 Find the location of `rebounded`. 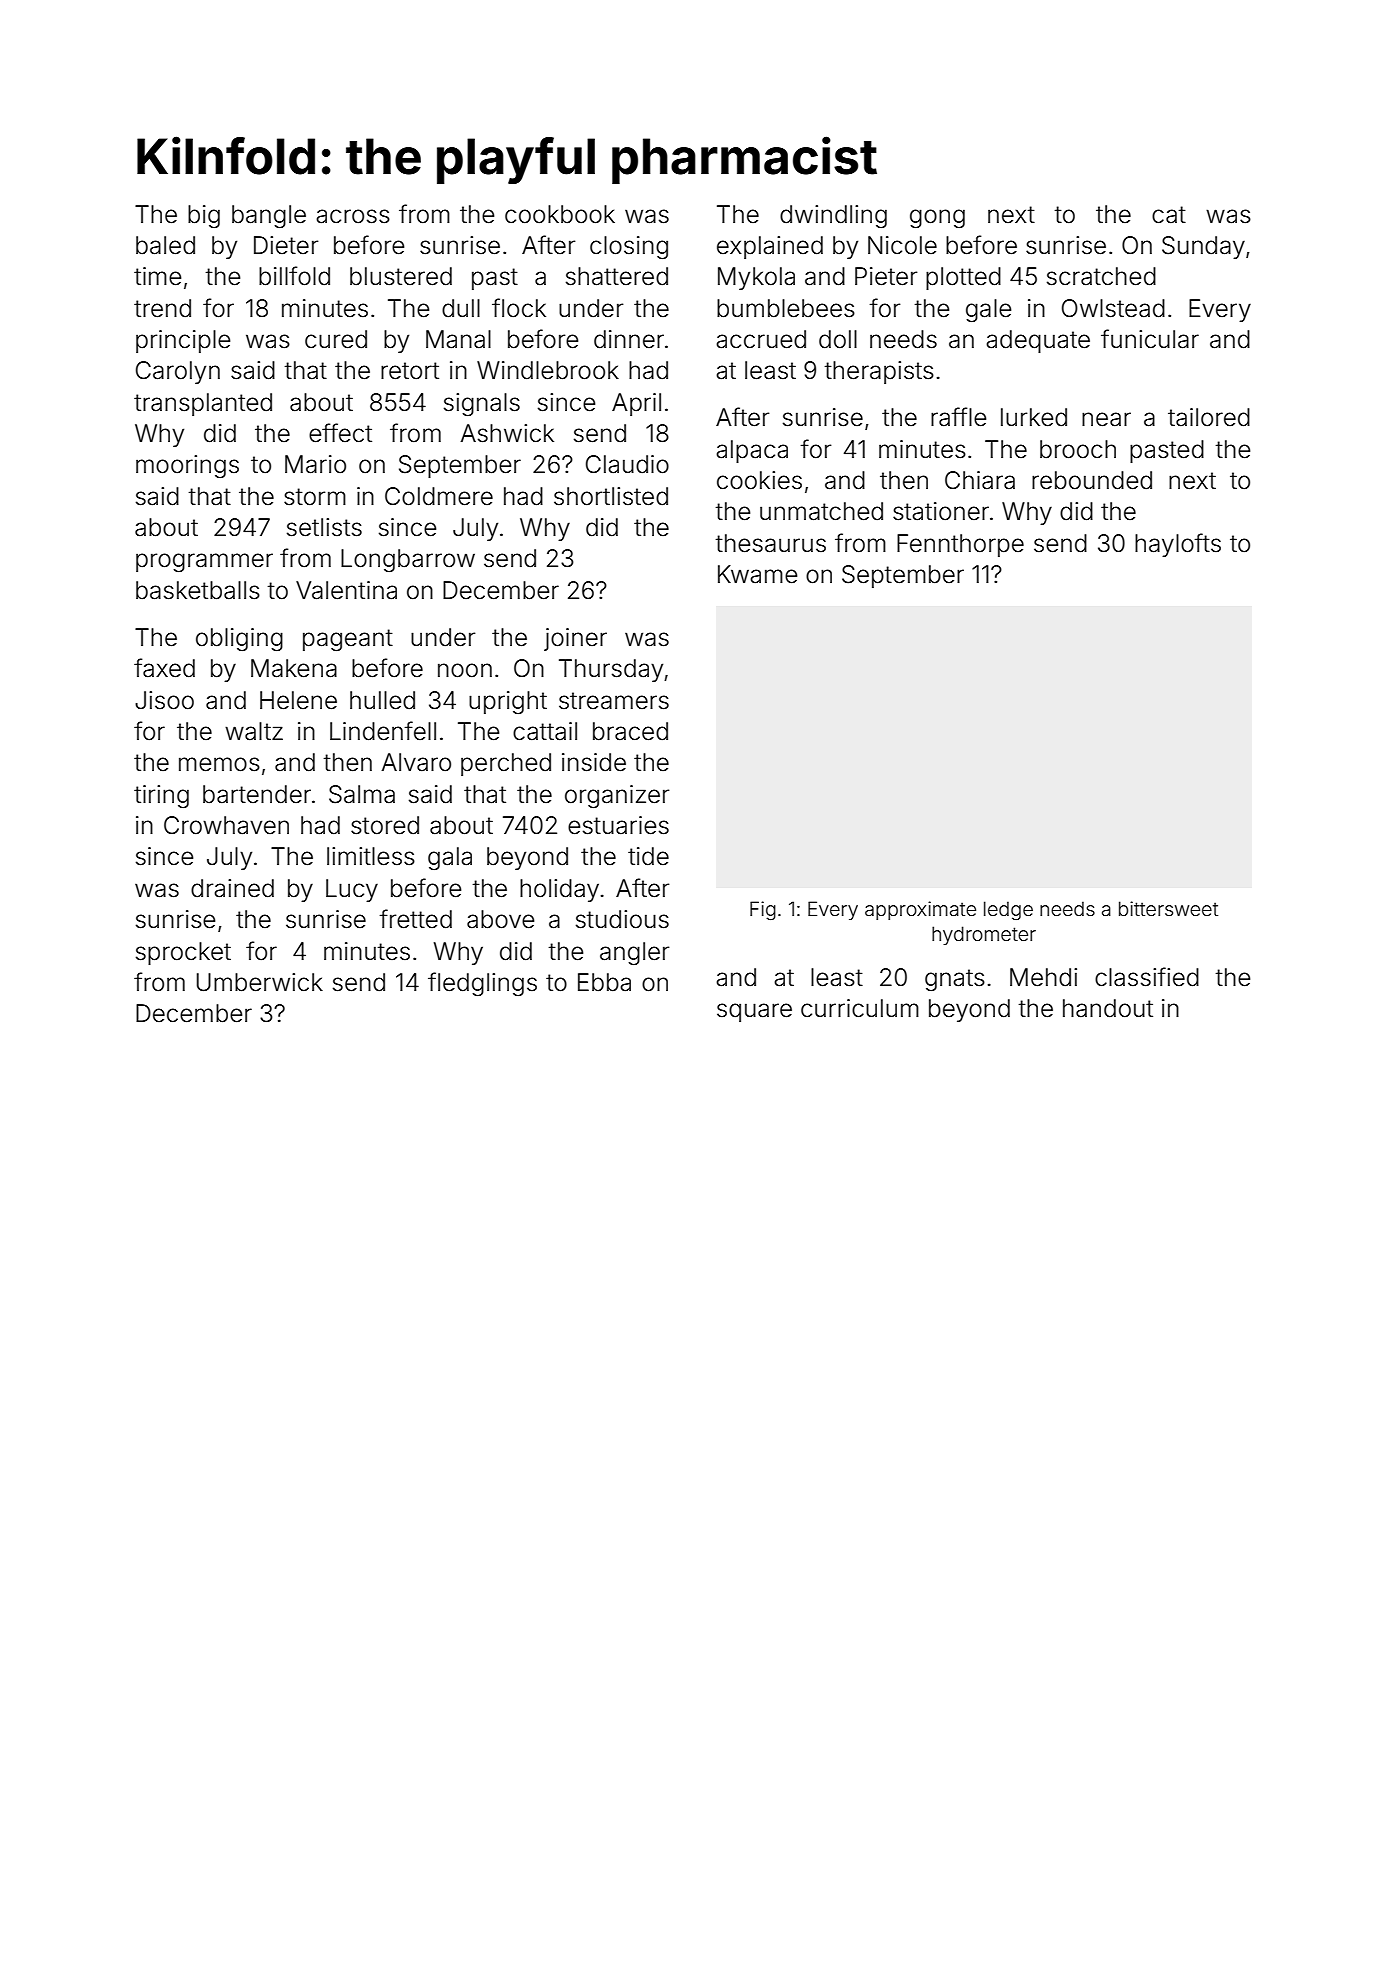

rebounded is located at coordinates (1092, 480).
